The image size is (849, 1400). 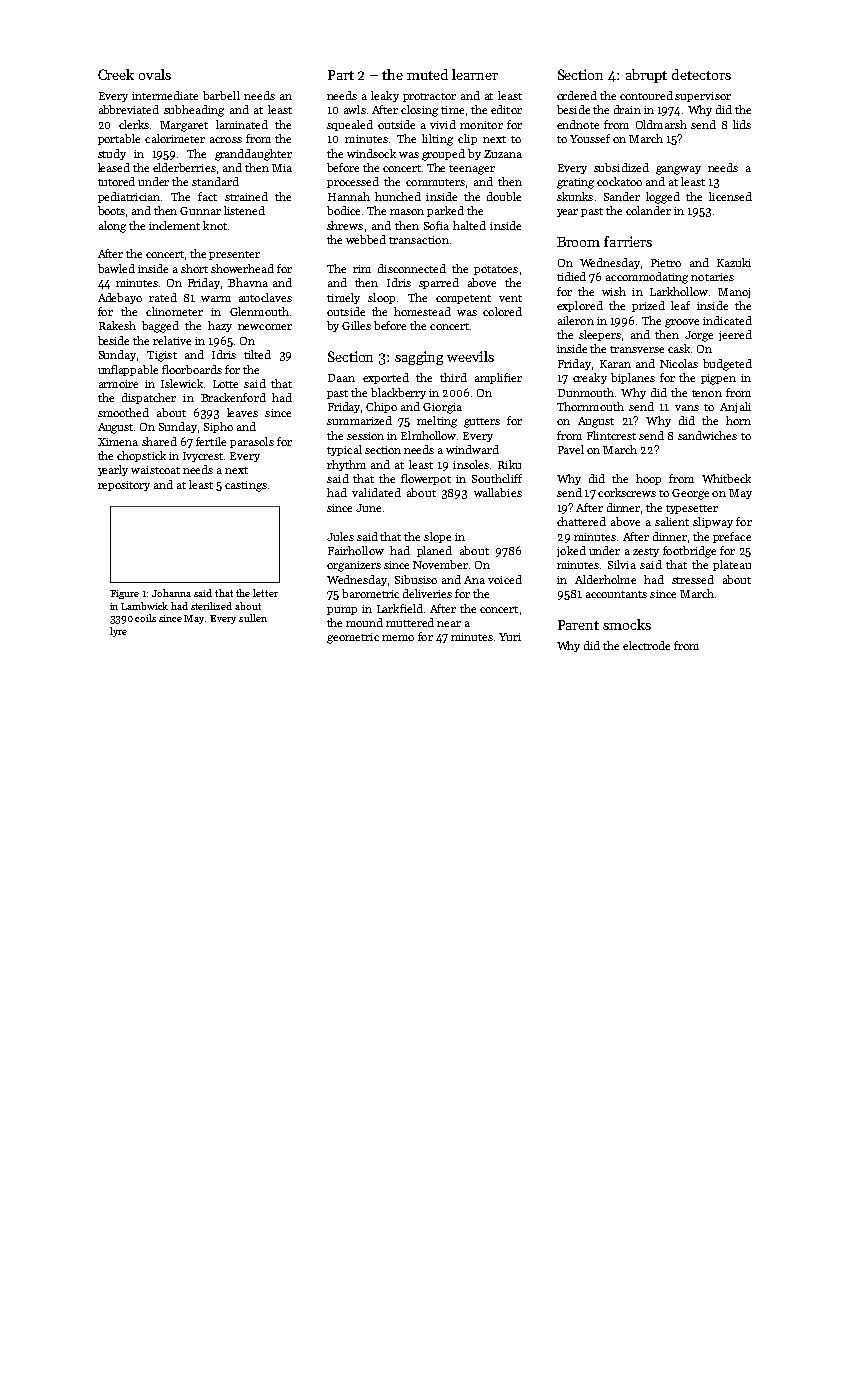 I want to click on licensed, so click(x=730, y=196).
